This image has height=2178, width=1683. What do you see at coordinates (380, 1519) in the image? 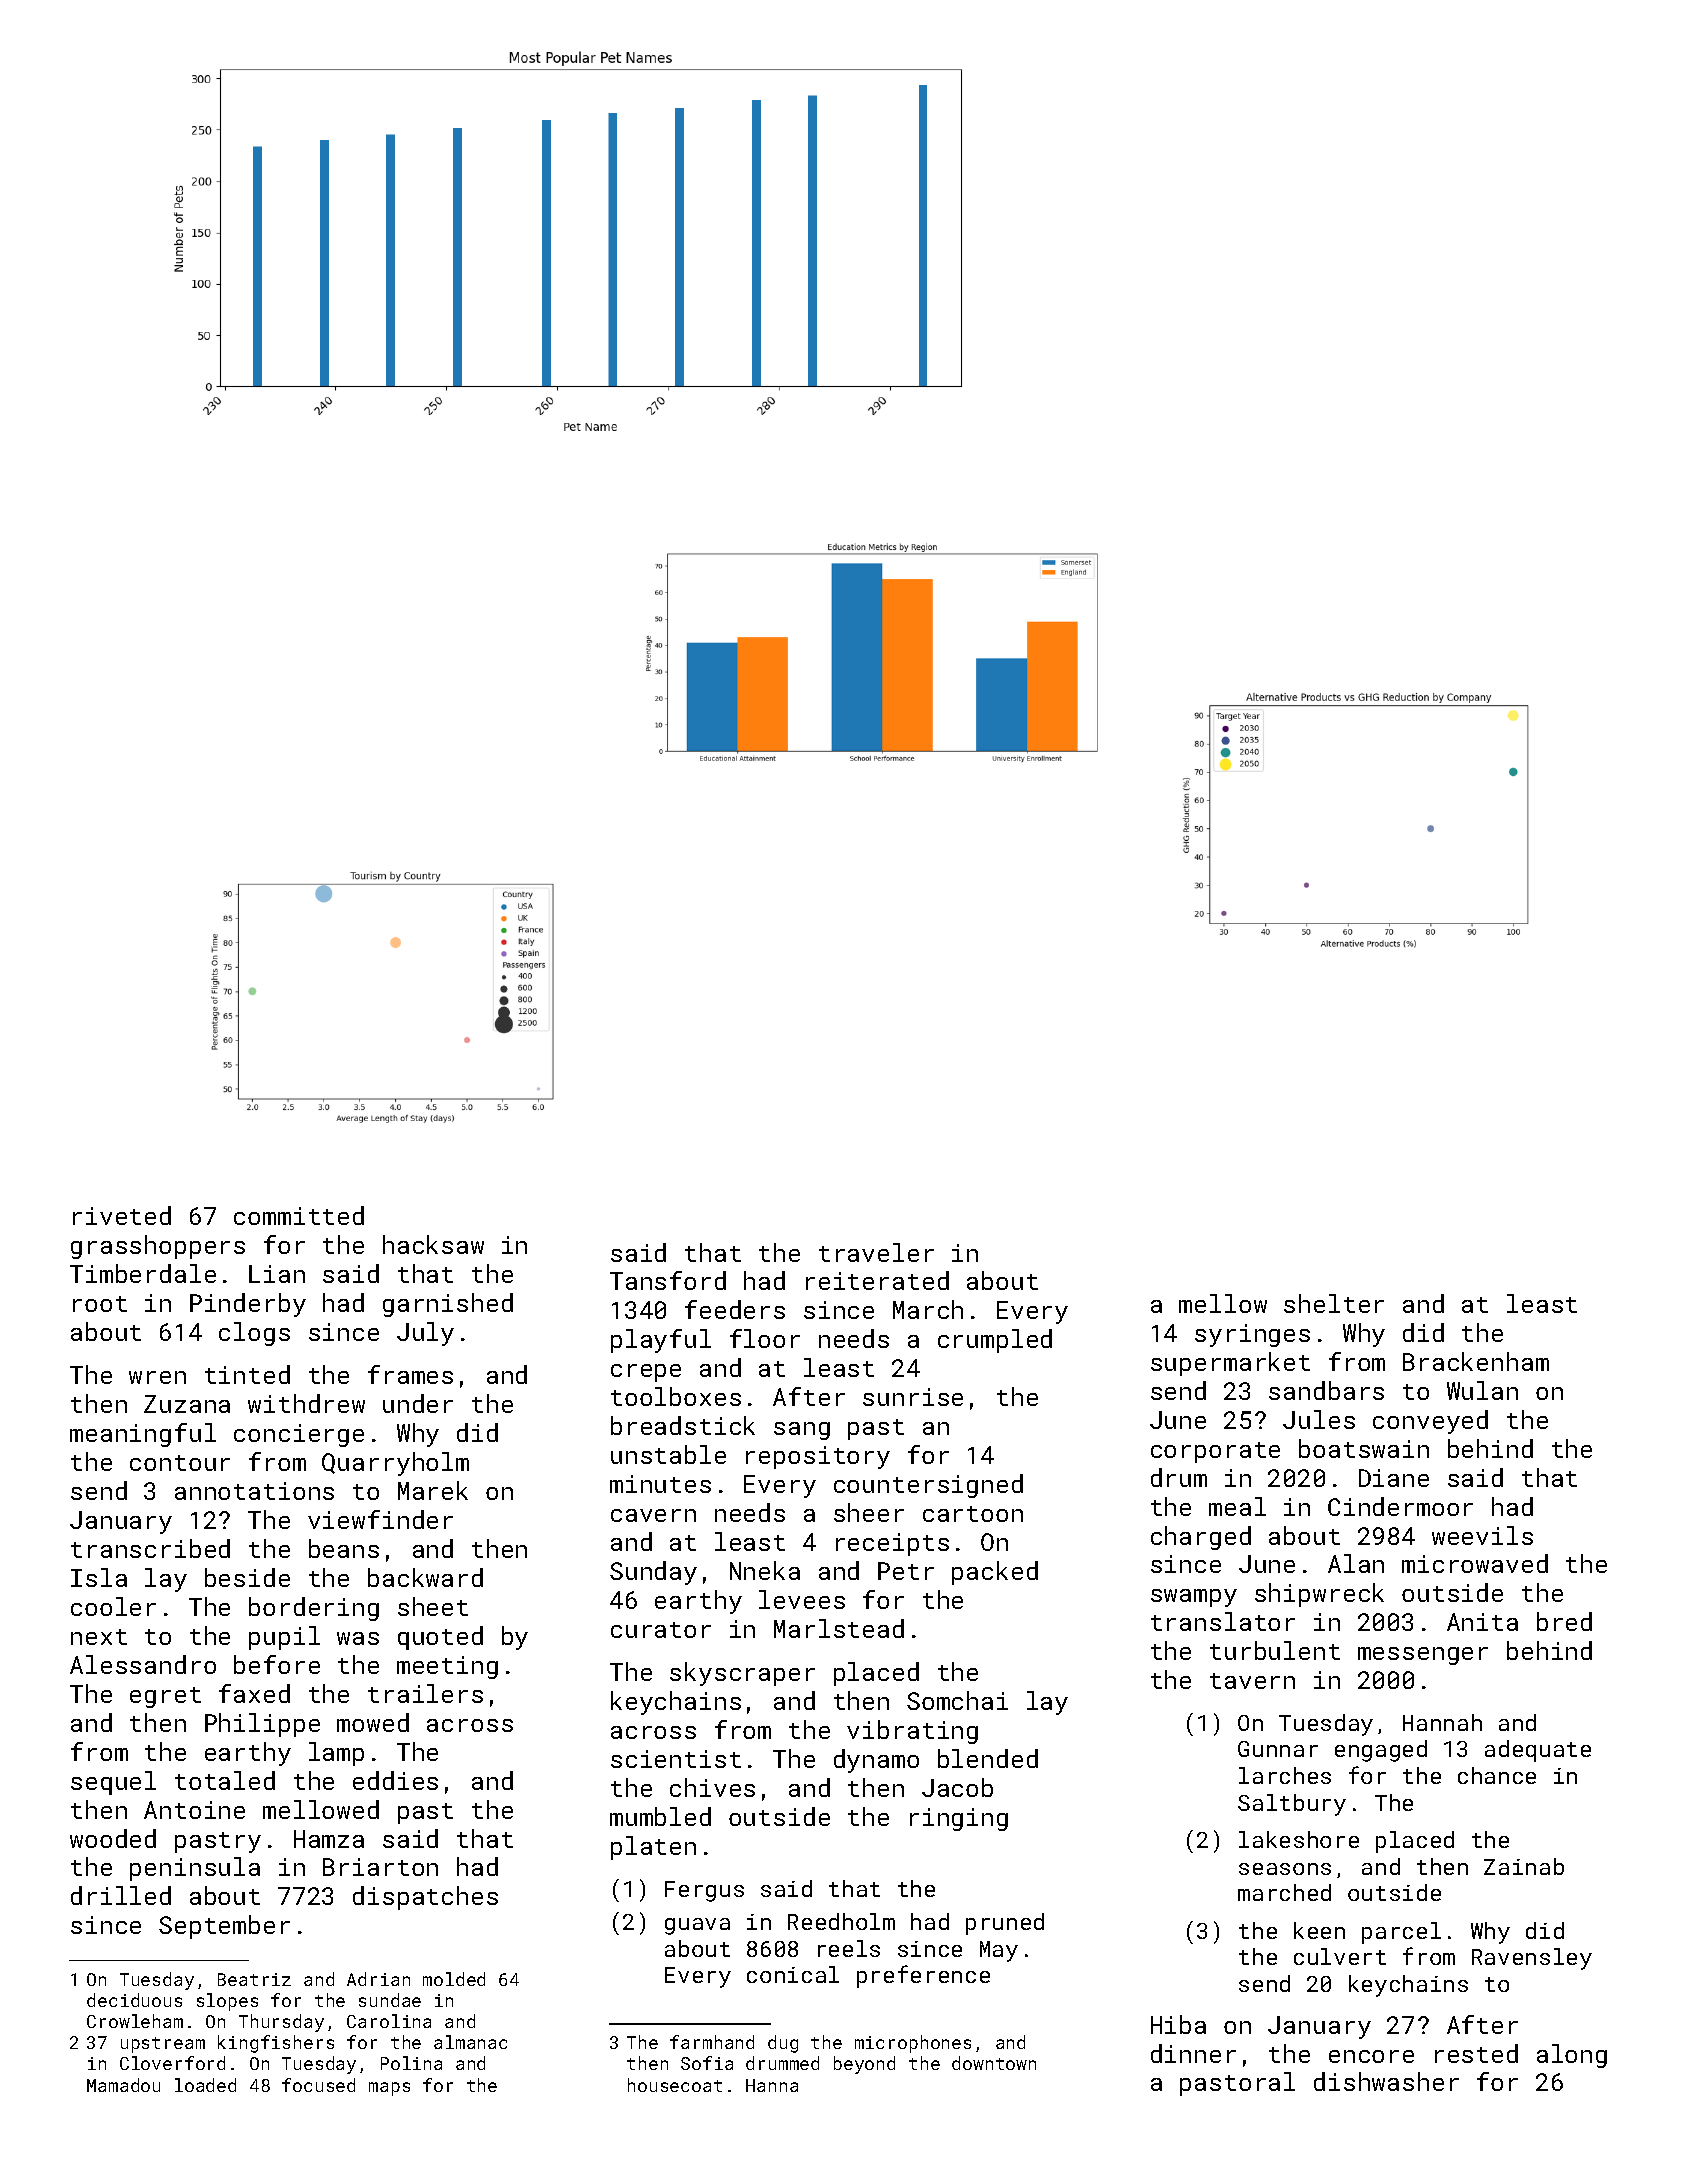
I see `viewfinder` at bounding box center [380, 1519].
